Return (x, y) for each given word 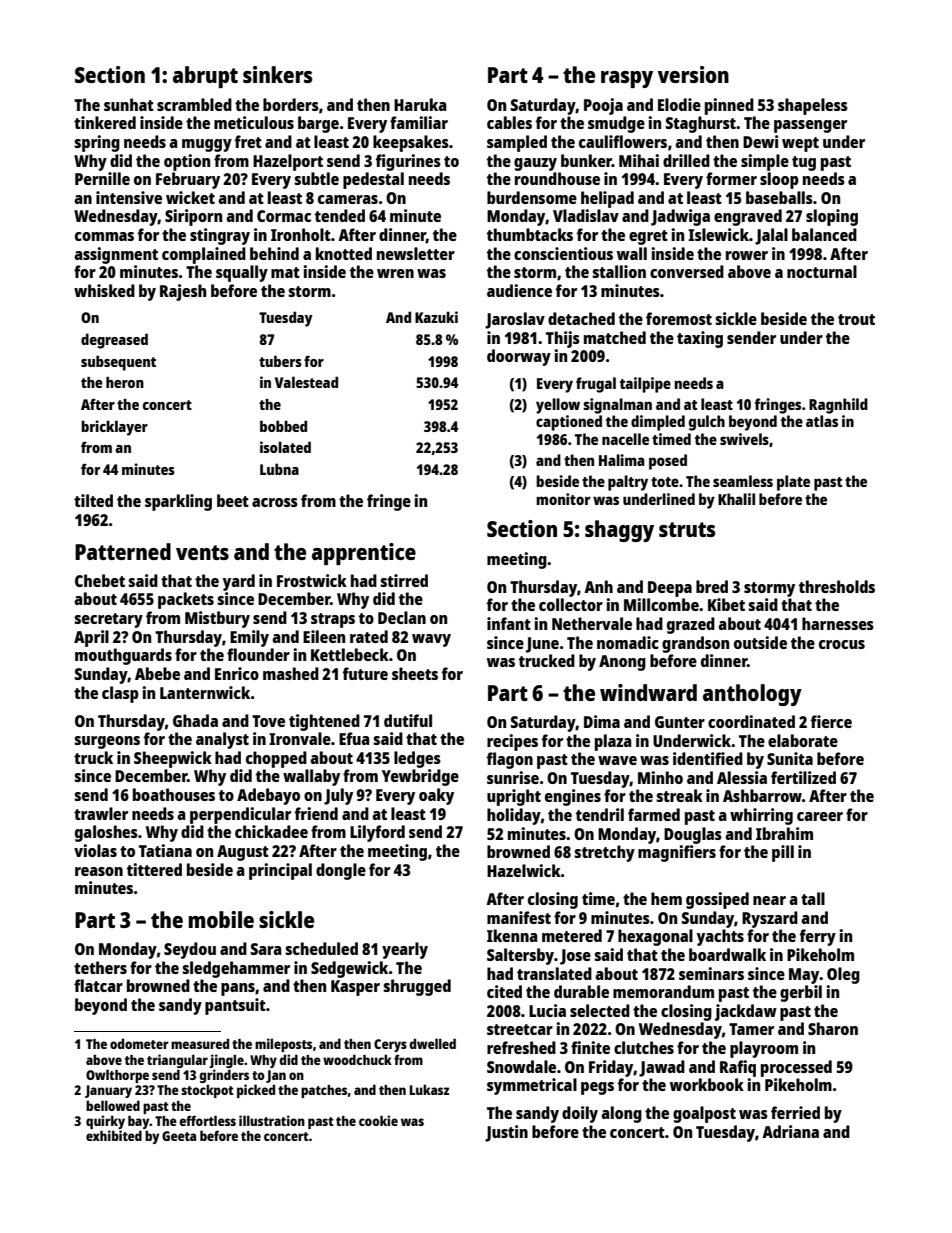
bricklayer (114, 428)
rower (747, 255)
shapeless (813, 106)
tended (340, 215)
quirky (105, 1122)
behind (274, 253)
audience (519, 290)
